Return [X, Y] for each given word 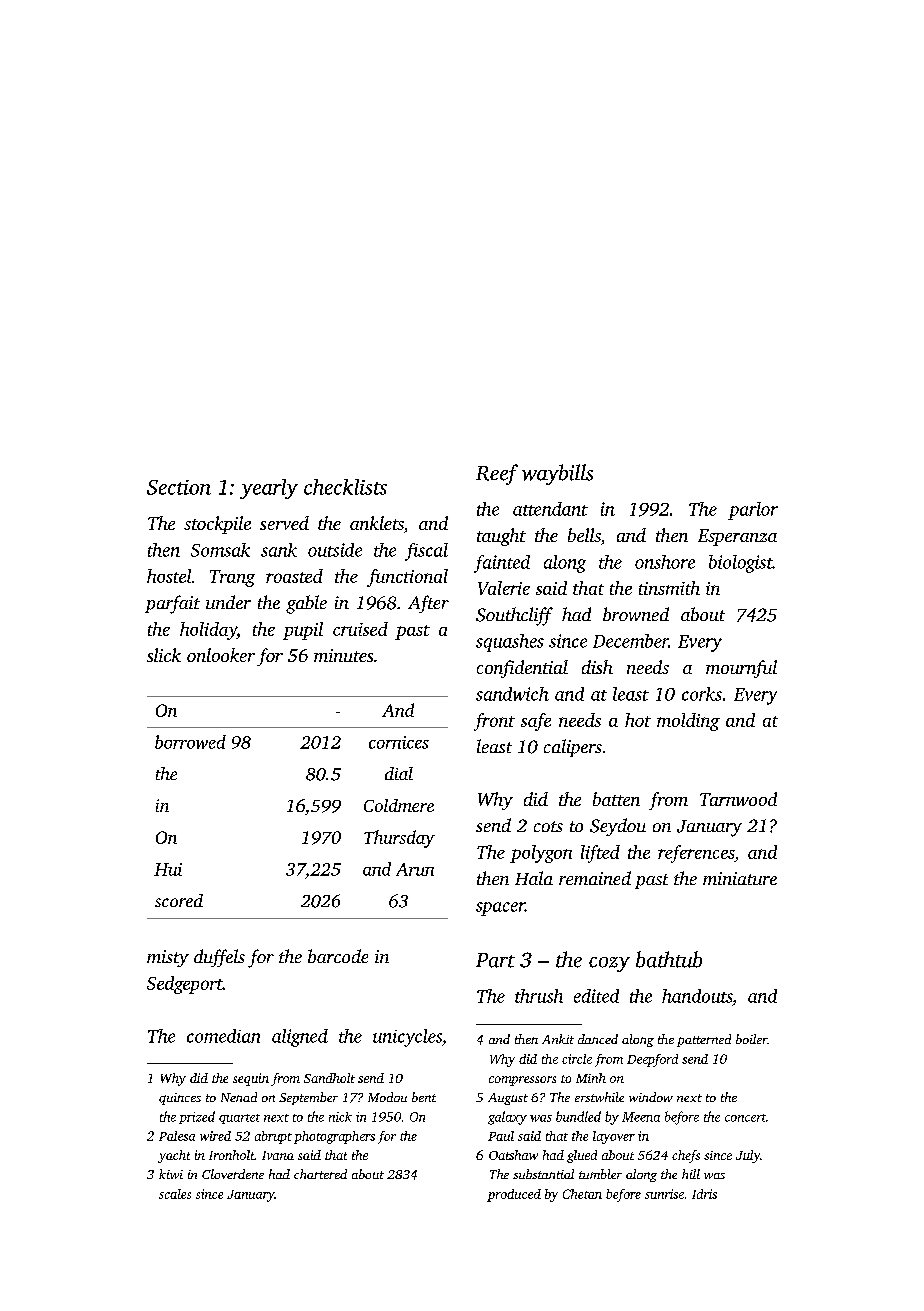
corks [702, 694]
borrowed [190, 742]
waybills [557, 474]
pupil [303, 631]
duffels [219, 958]
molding [688, 722]
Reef [497, 474]
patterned [704, 1040]
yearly [269, 489]
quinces [180, 1099]
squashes [510, 643]
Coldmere [399, 805]
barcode [338, 956]
